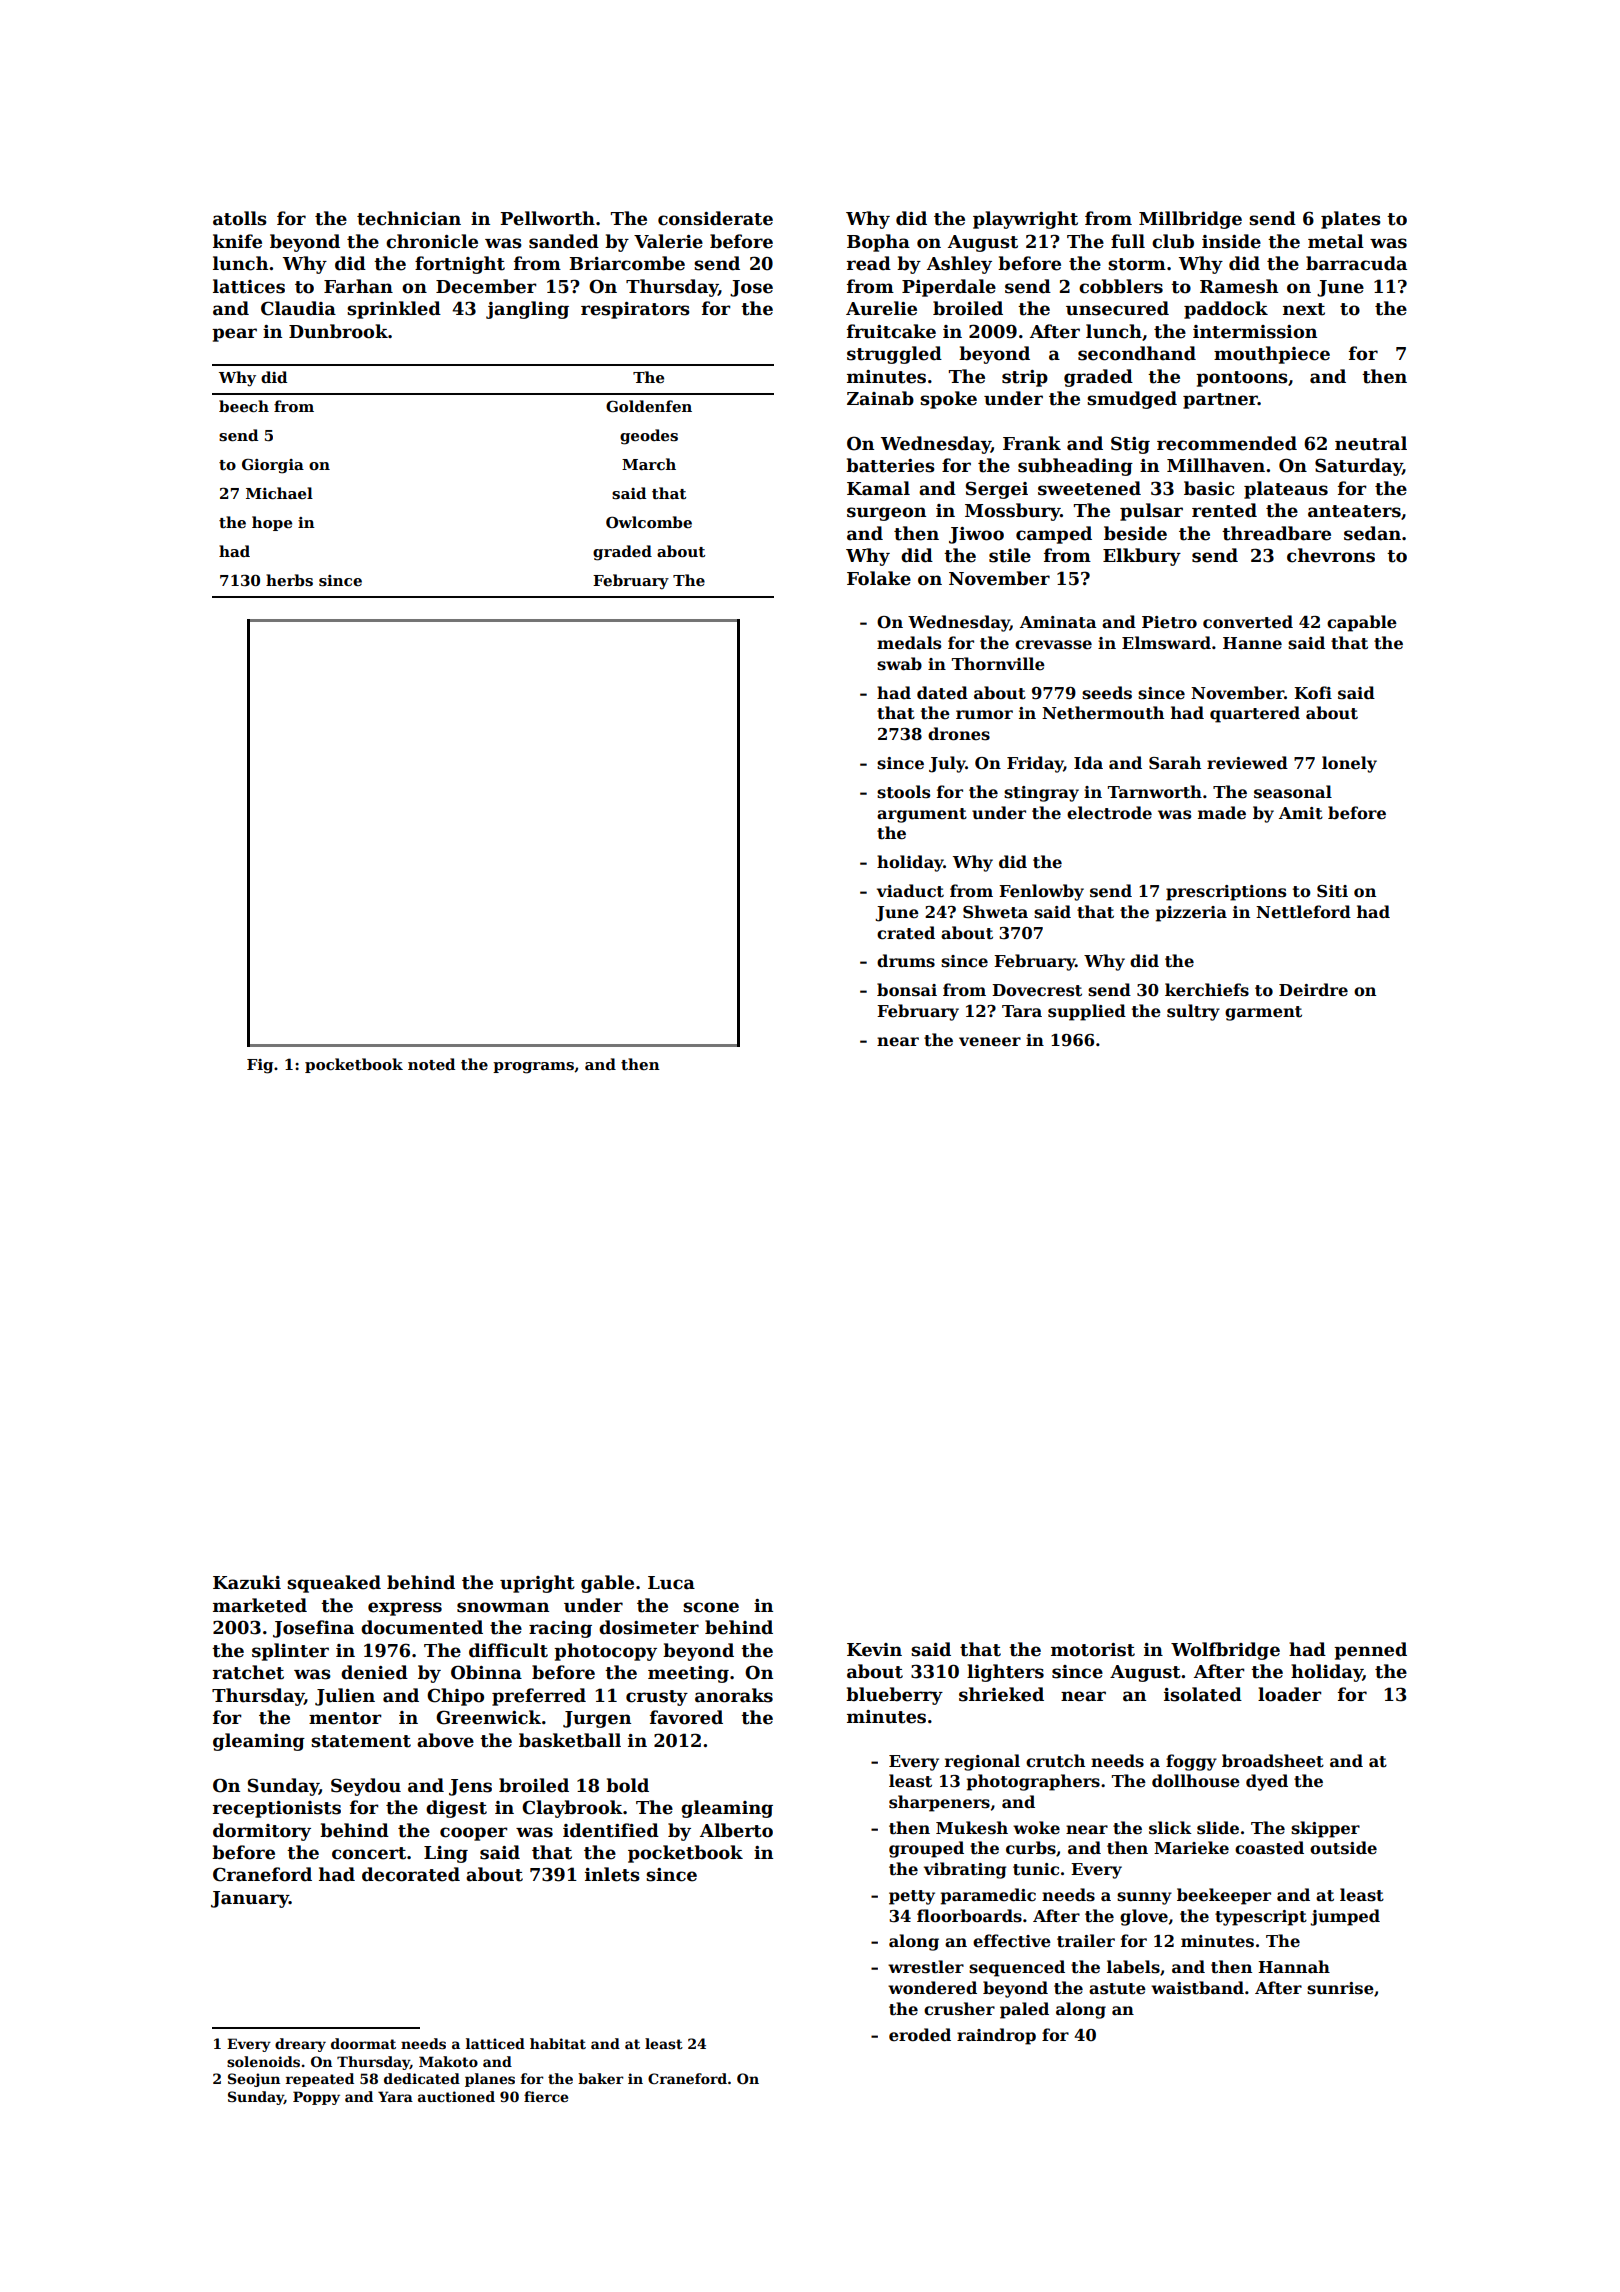 This screenshot has height=2292, width=1620. Describe the element at coordinates (907, 990) in the screenshot. I see `bonsai` at that location.
